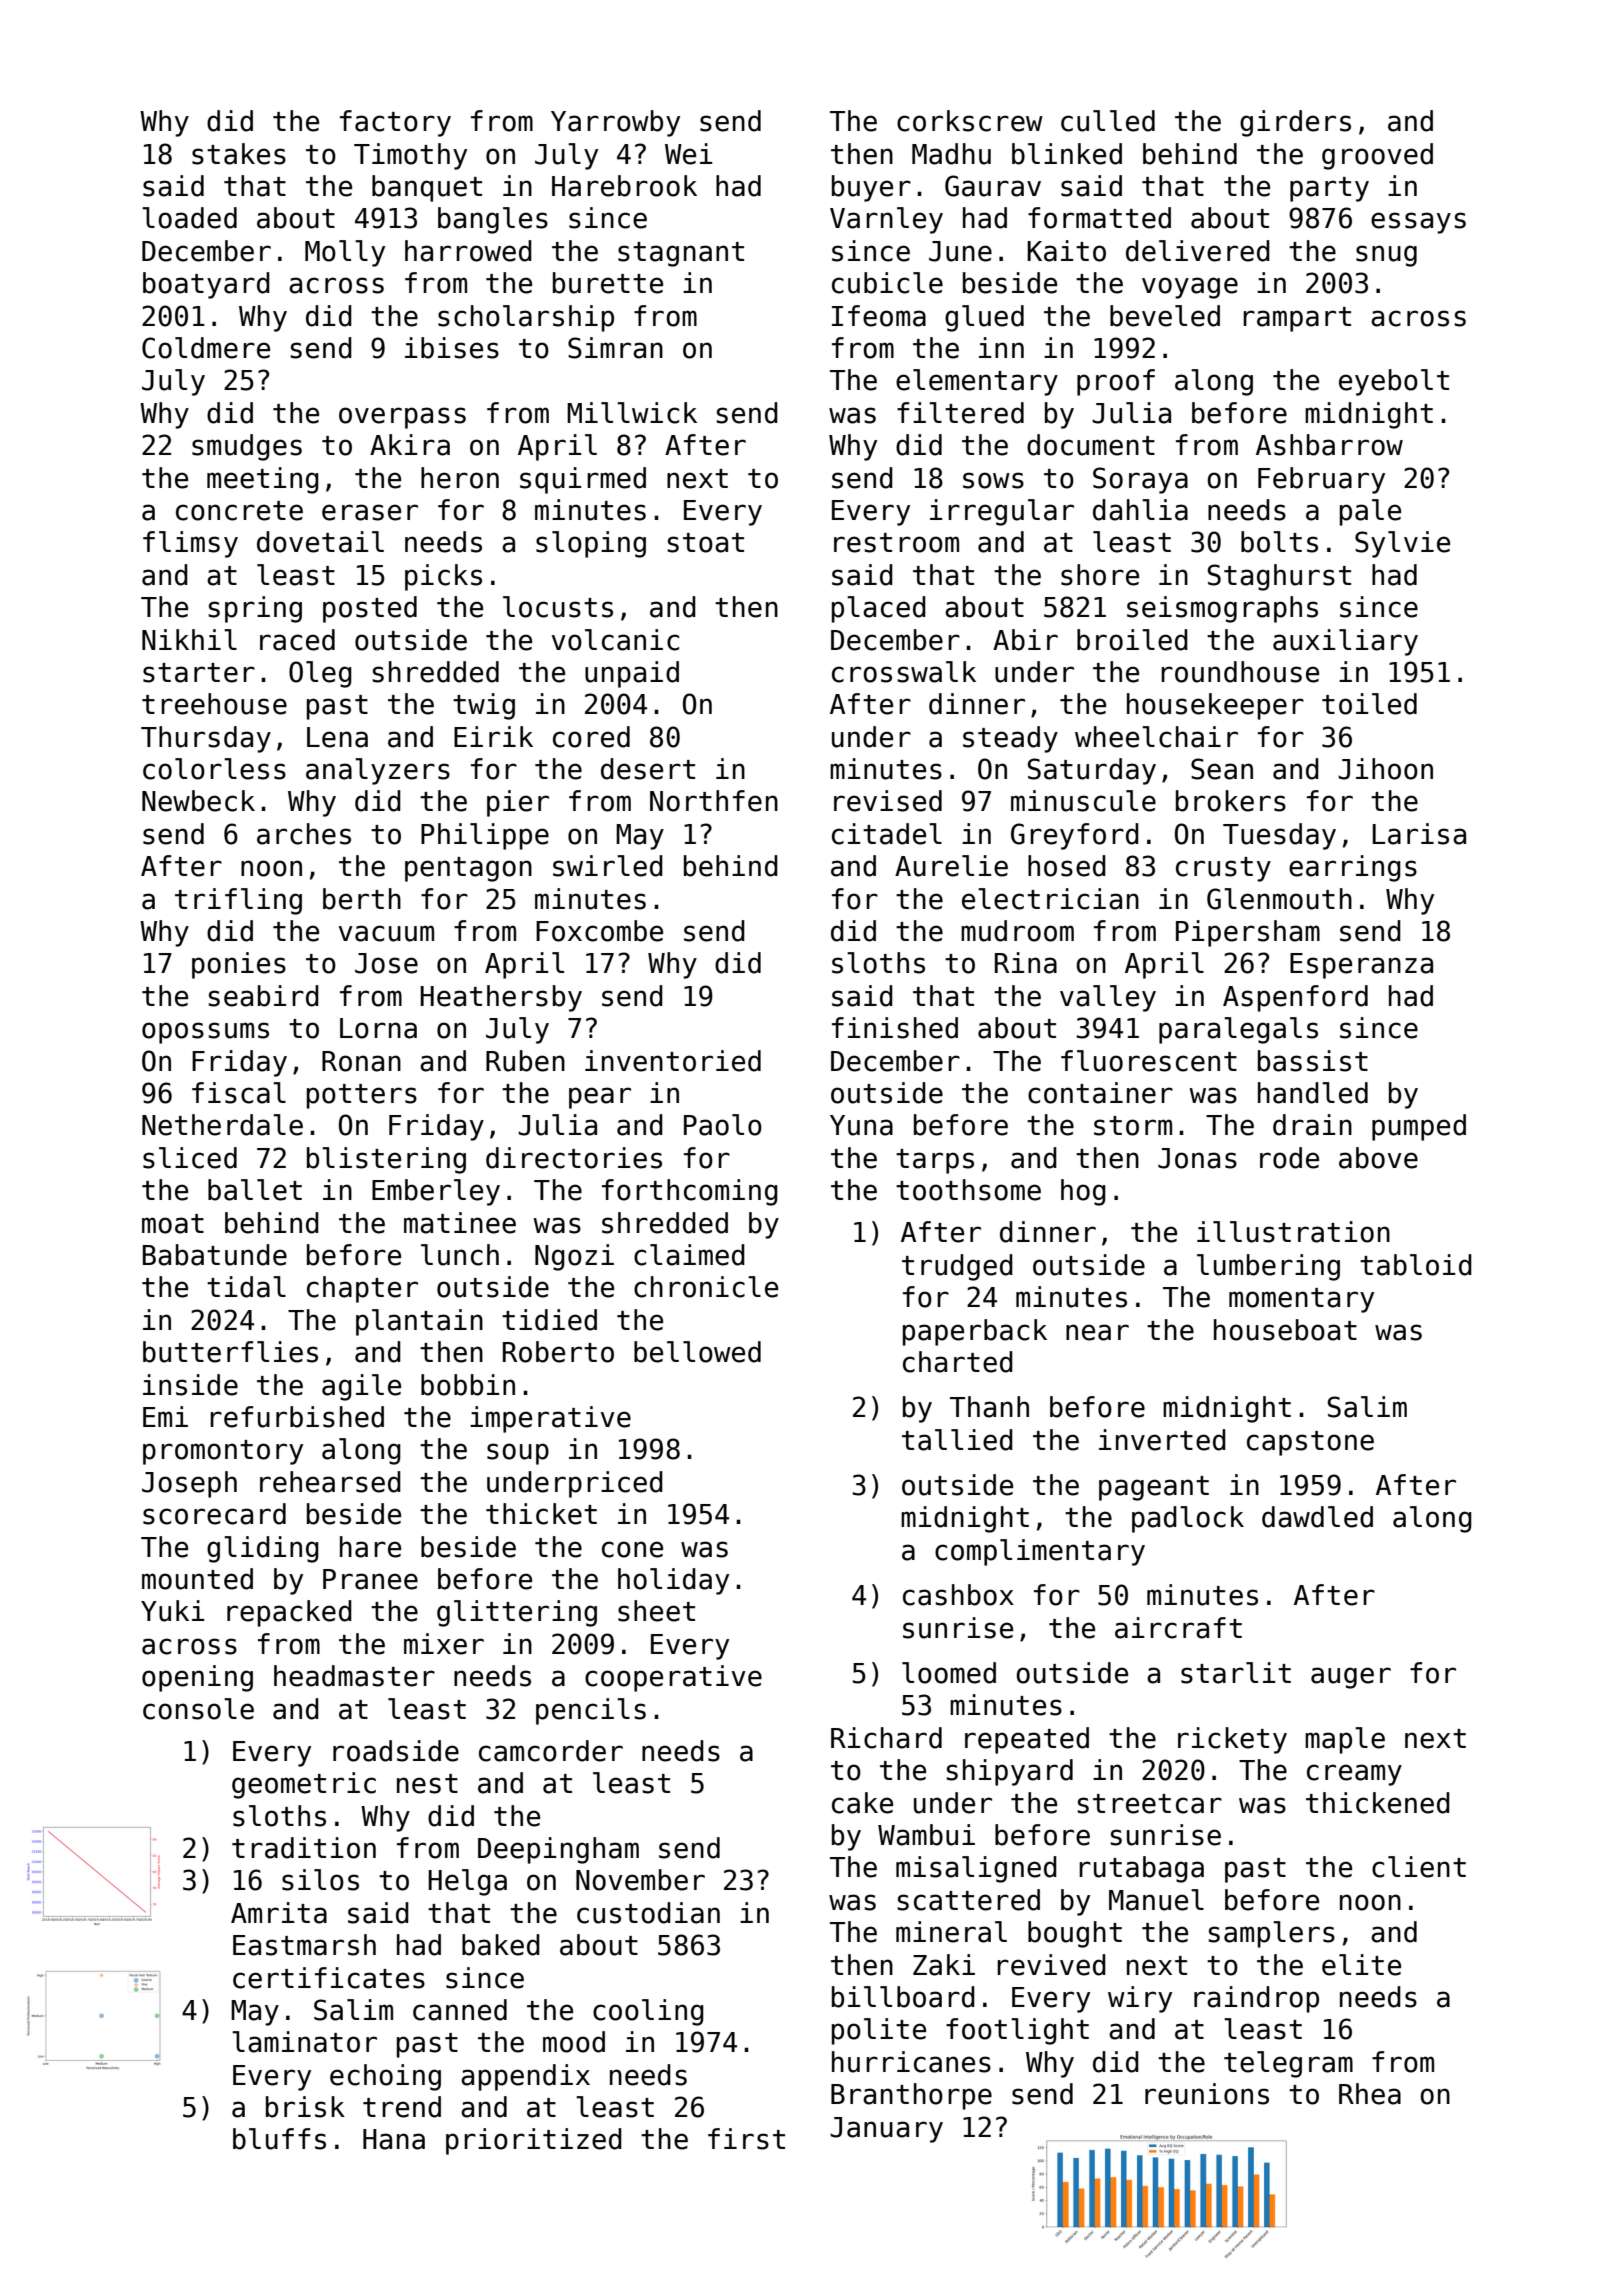 The width and height of the screenshot is (1620, 2292). Describe the element at coordinates (1100, 1093) in the screenshot. I see `container` at that location.
